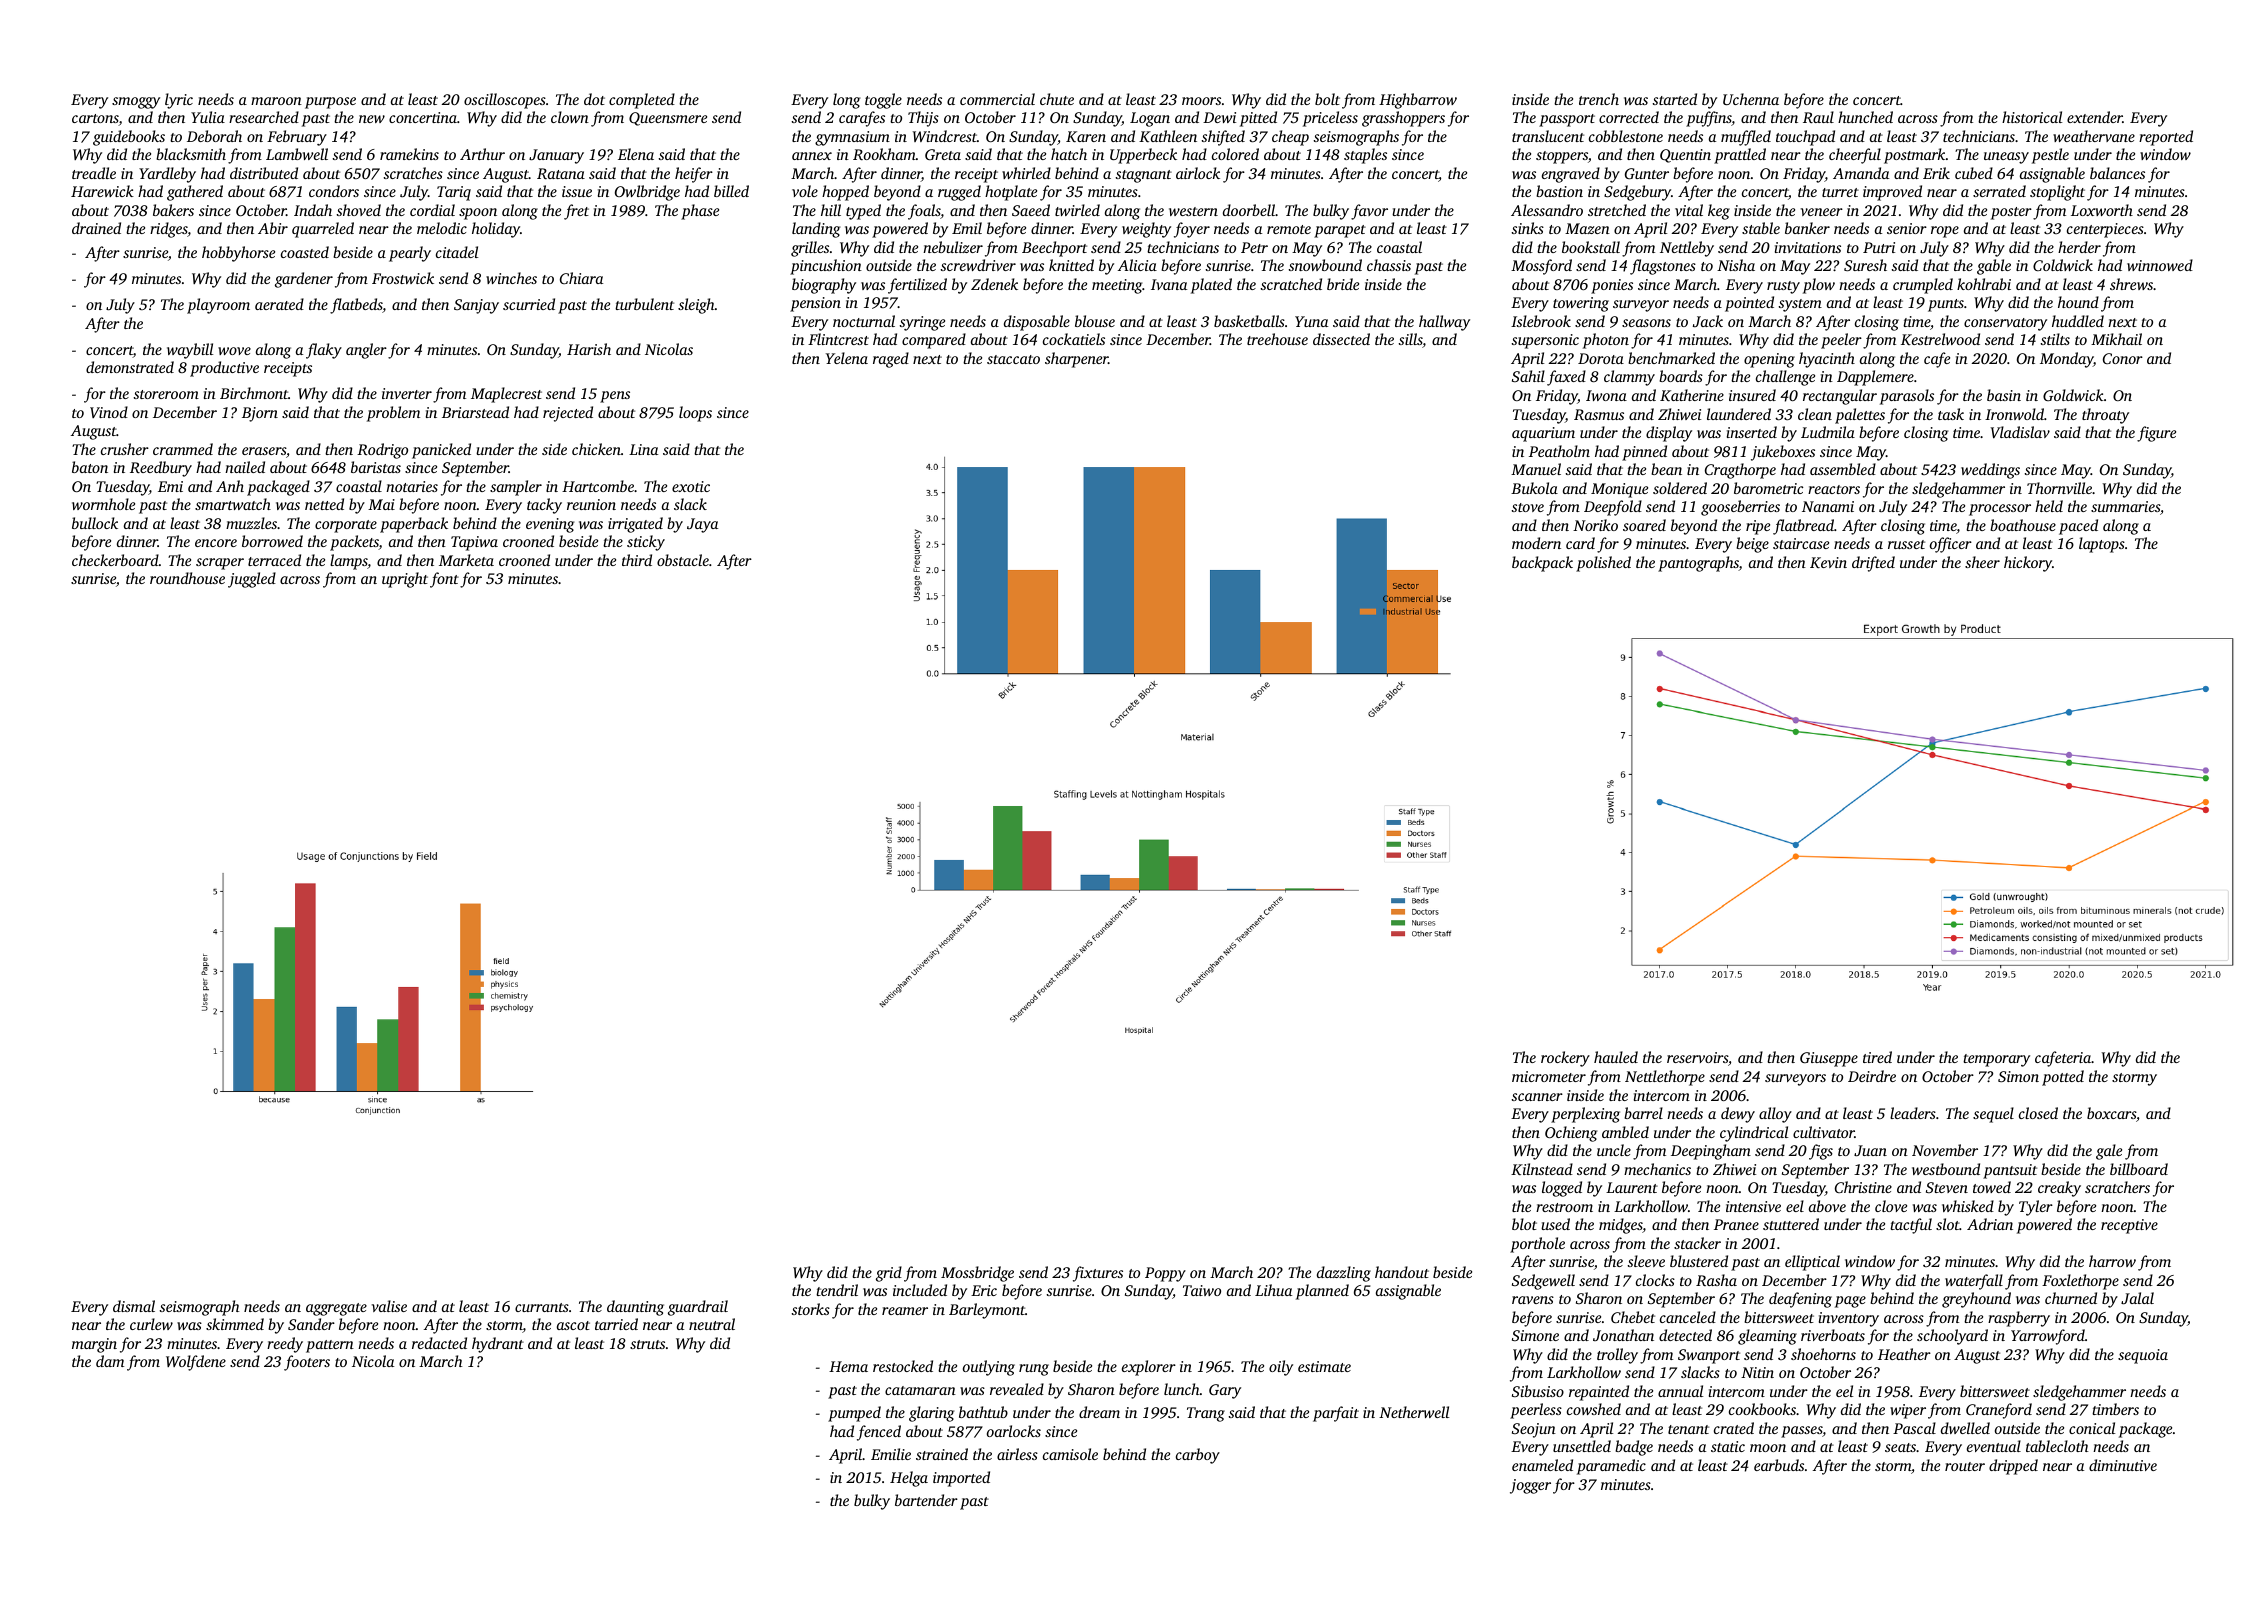 This screenshot has height=1602, width=2265. What do you see at coordinates (1738, 1115) in the screenshot?
I see `dewy` at bounding box center [1738, 1115].
